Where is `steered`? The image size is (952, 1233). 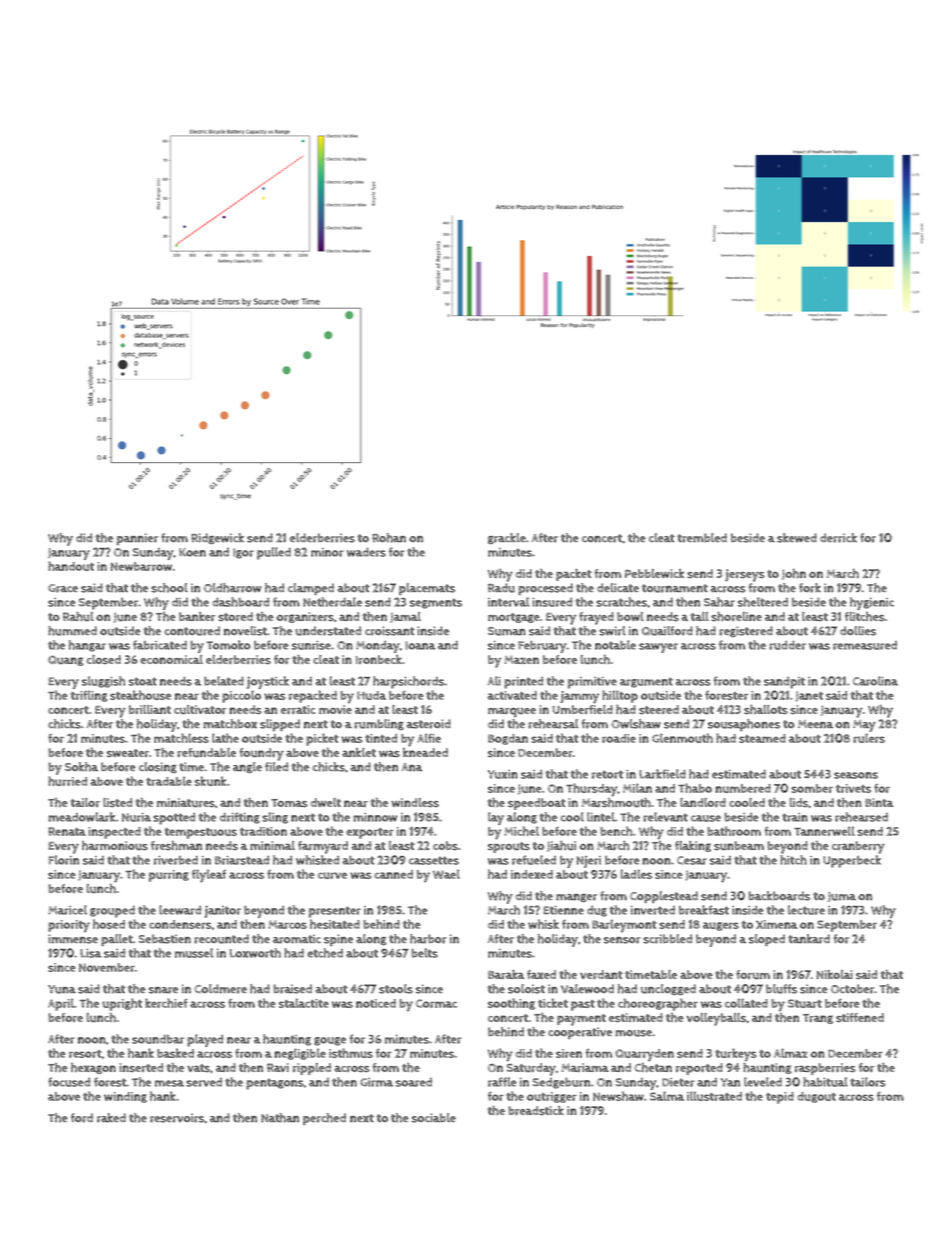
steered is located at coordinates (659, 709).
